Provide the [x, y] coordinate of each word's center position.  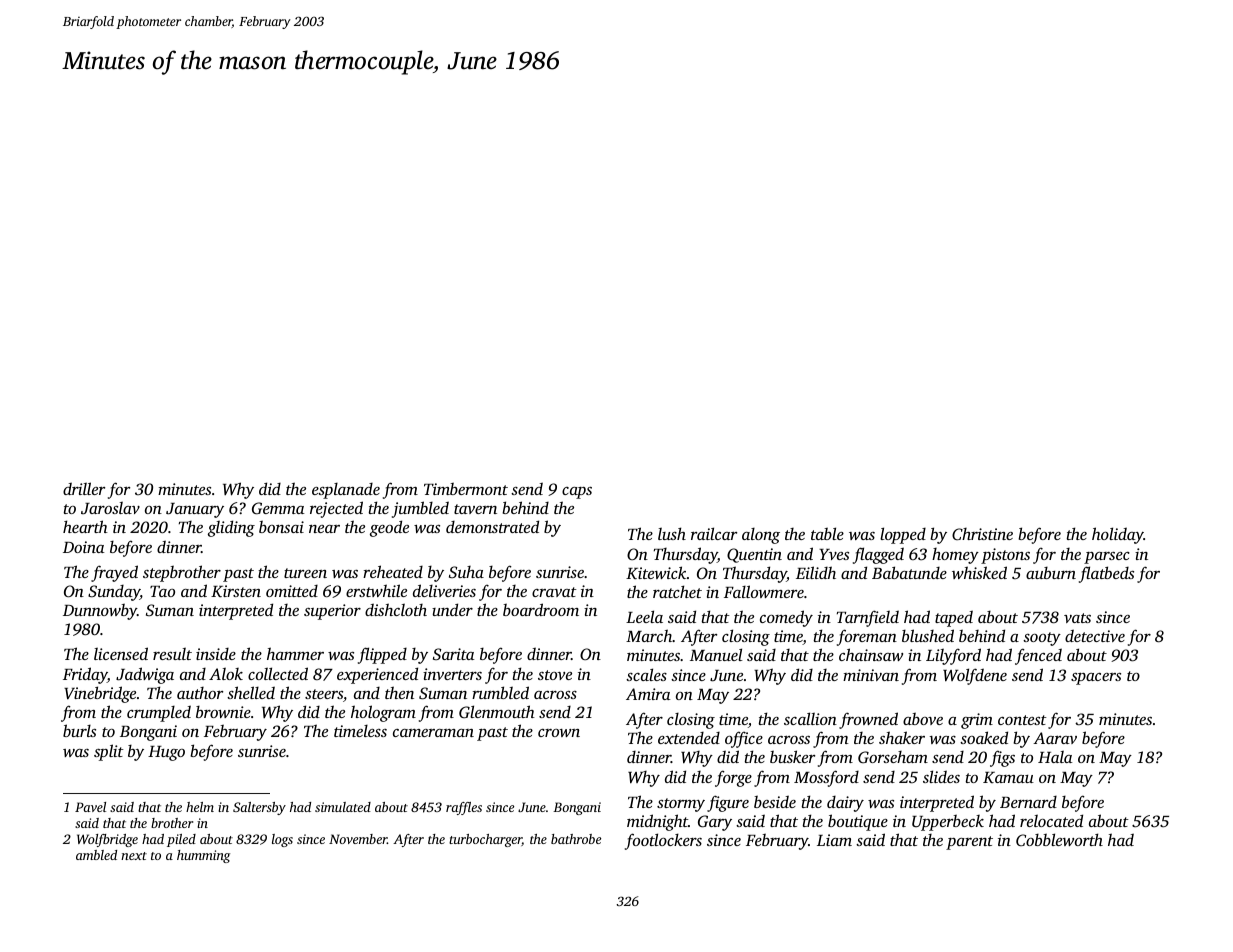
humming [203, 856]
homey [955, 556]
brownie [223, 712]
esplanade [346, 491]
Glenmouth [497, 711]
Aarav [1055, 738]
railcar [714, 533]
